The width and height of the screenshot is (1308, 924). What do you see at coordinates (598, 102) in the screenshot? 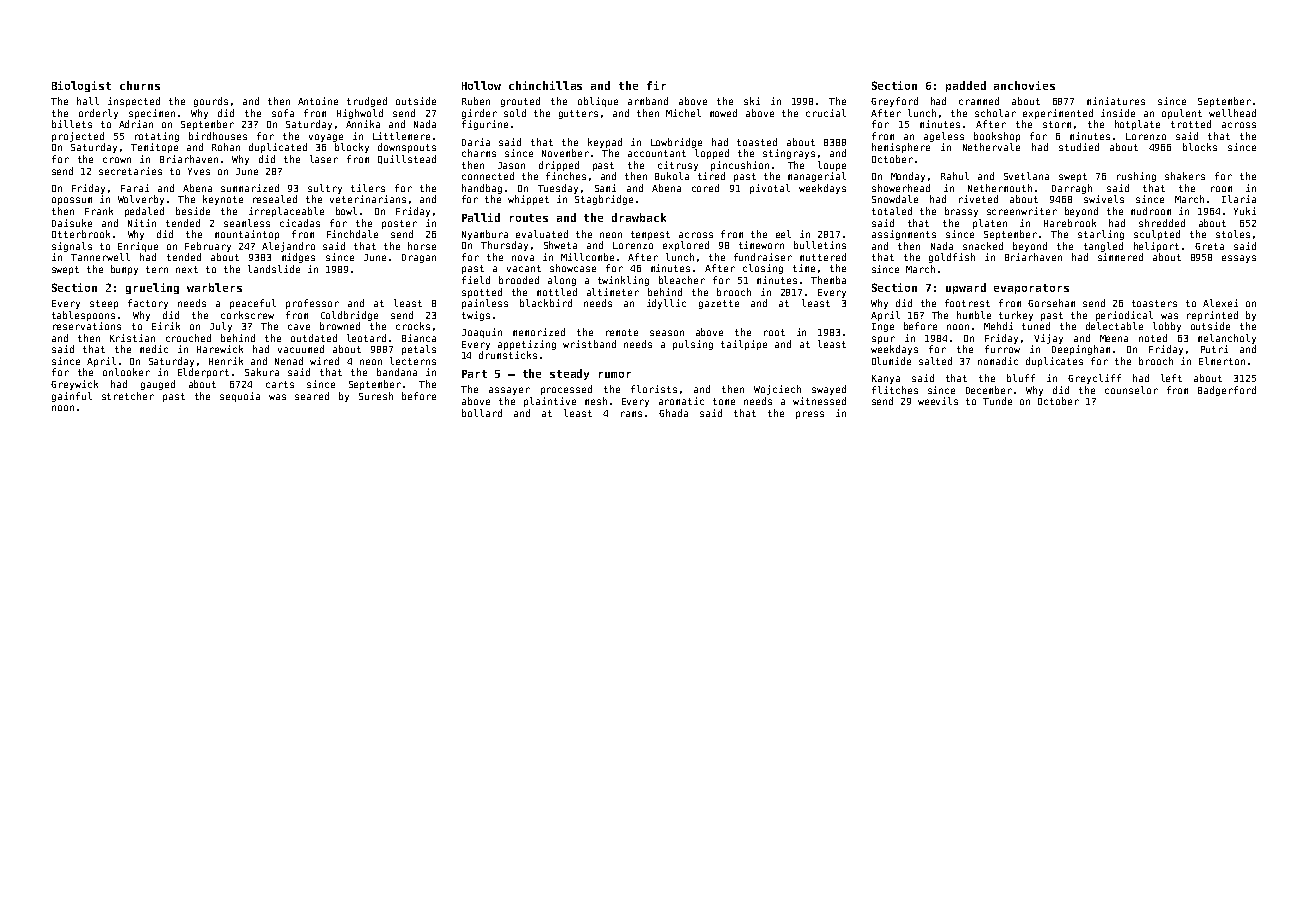
I see `oblique` at bounding box center [598, 102].
